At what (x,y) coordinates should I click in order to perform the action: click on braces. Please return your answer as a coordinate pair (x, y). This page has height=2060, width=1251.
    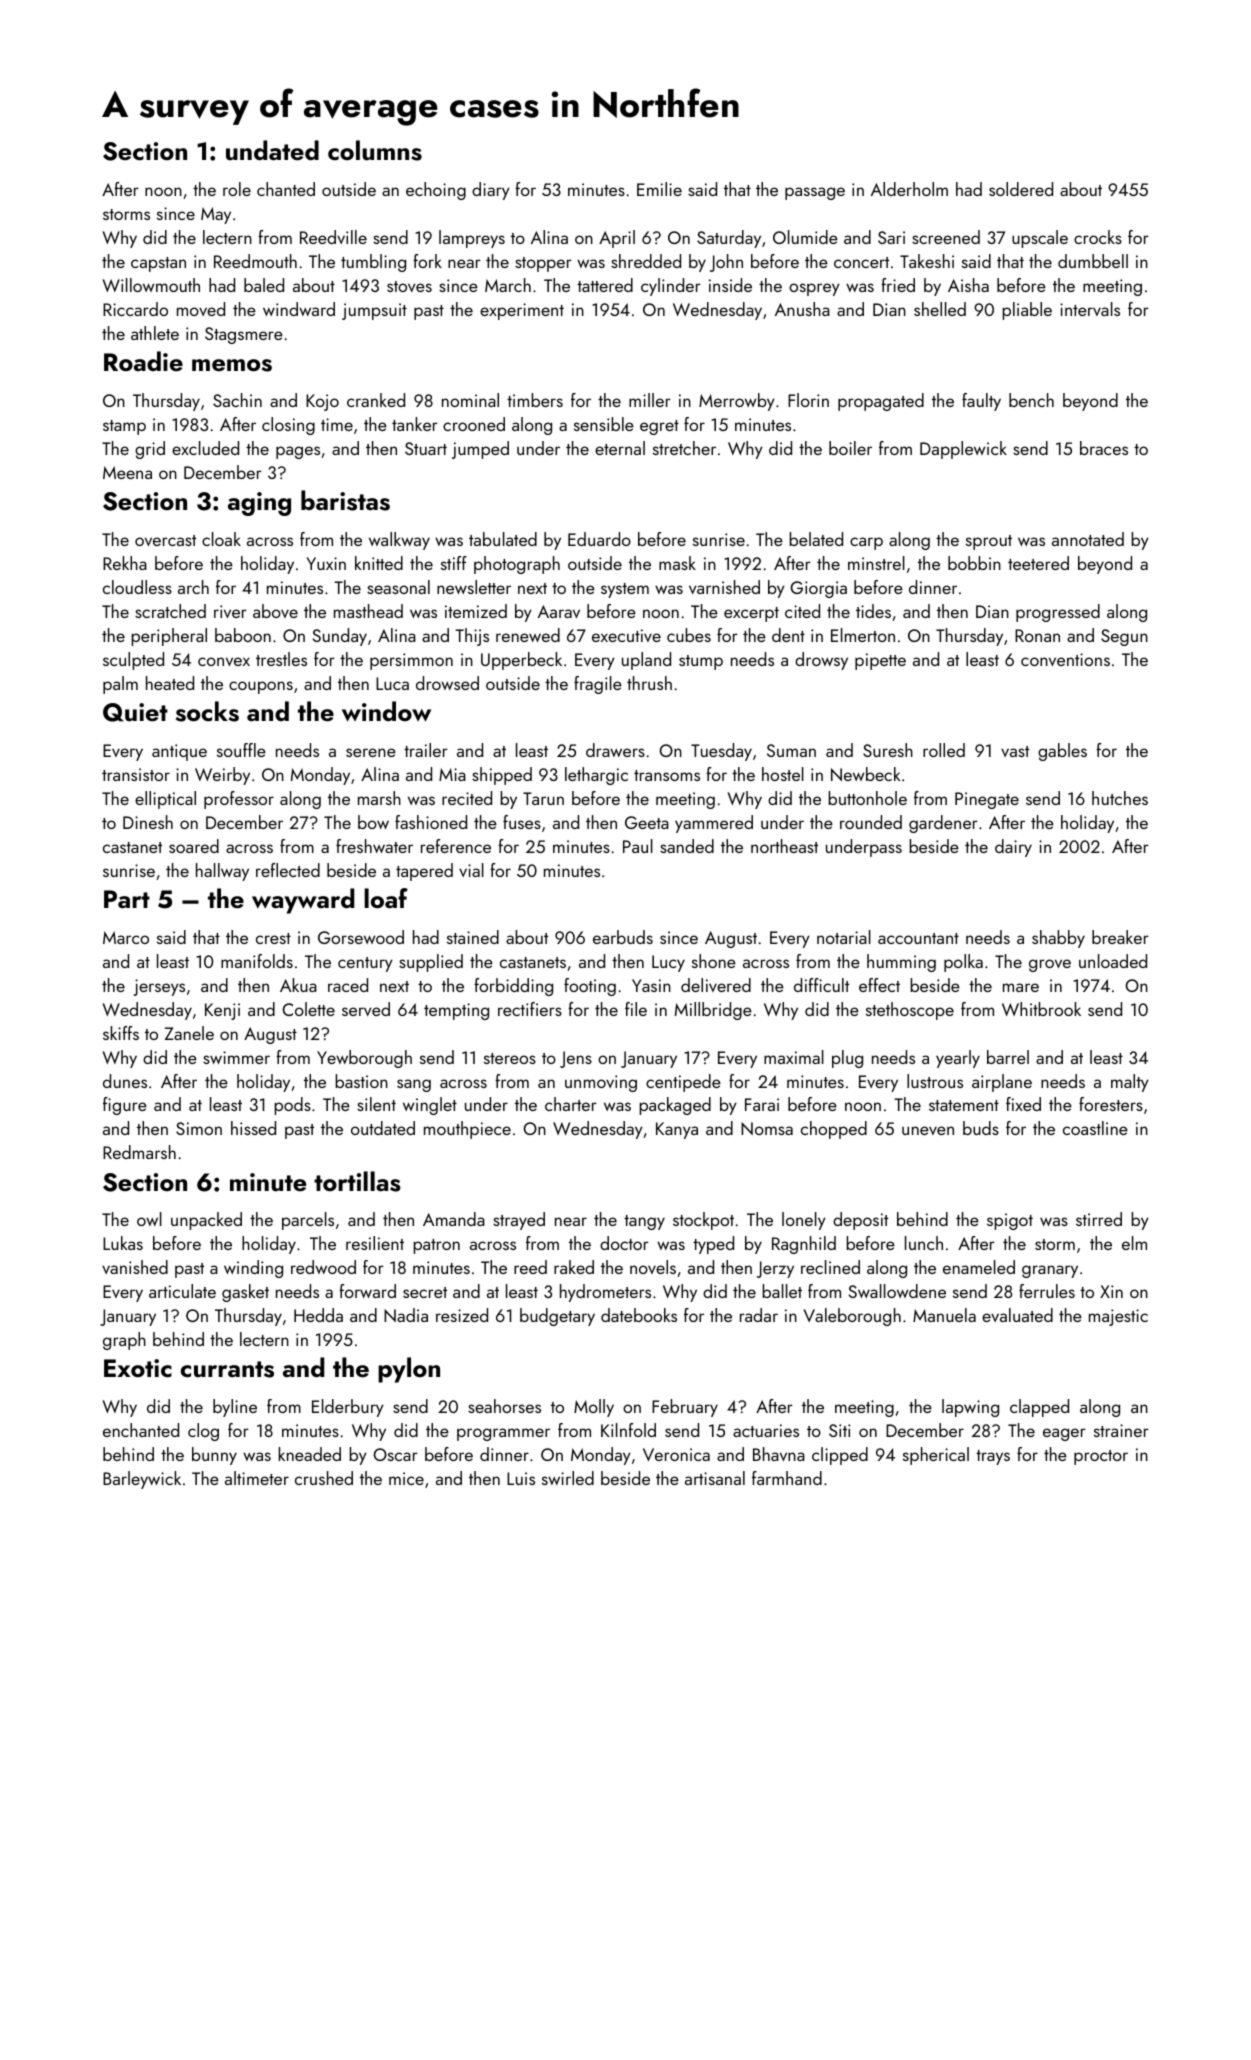
    Looking at the image, I should click on (1104, 448).
